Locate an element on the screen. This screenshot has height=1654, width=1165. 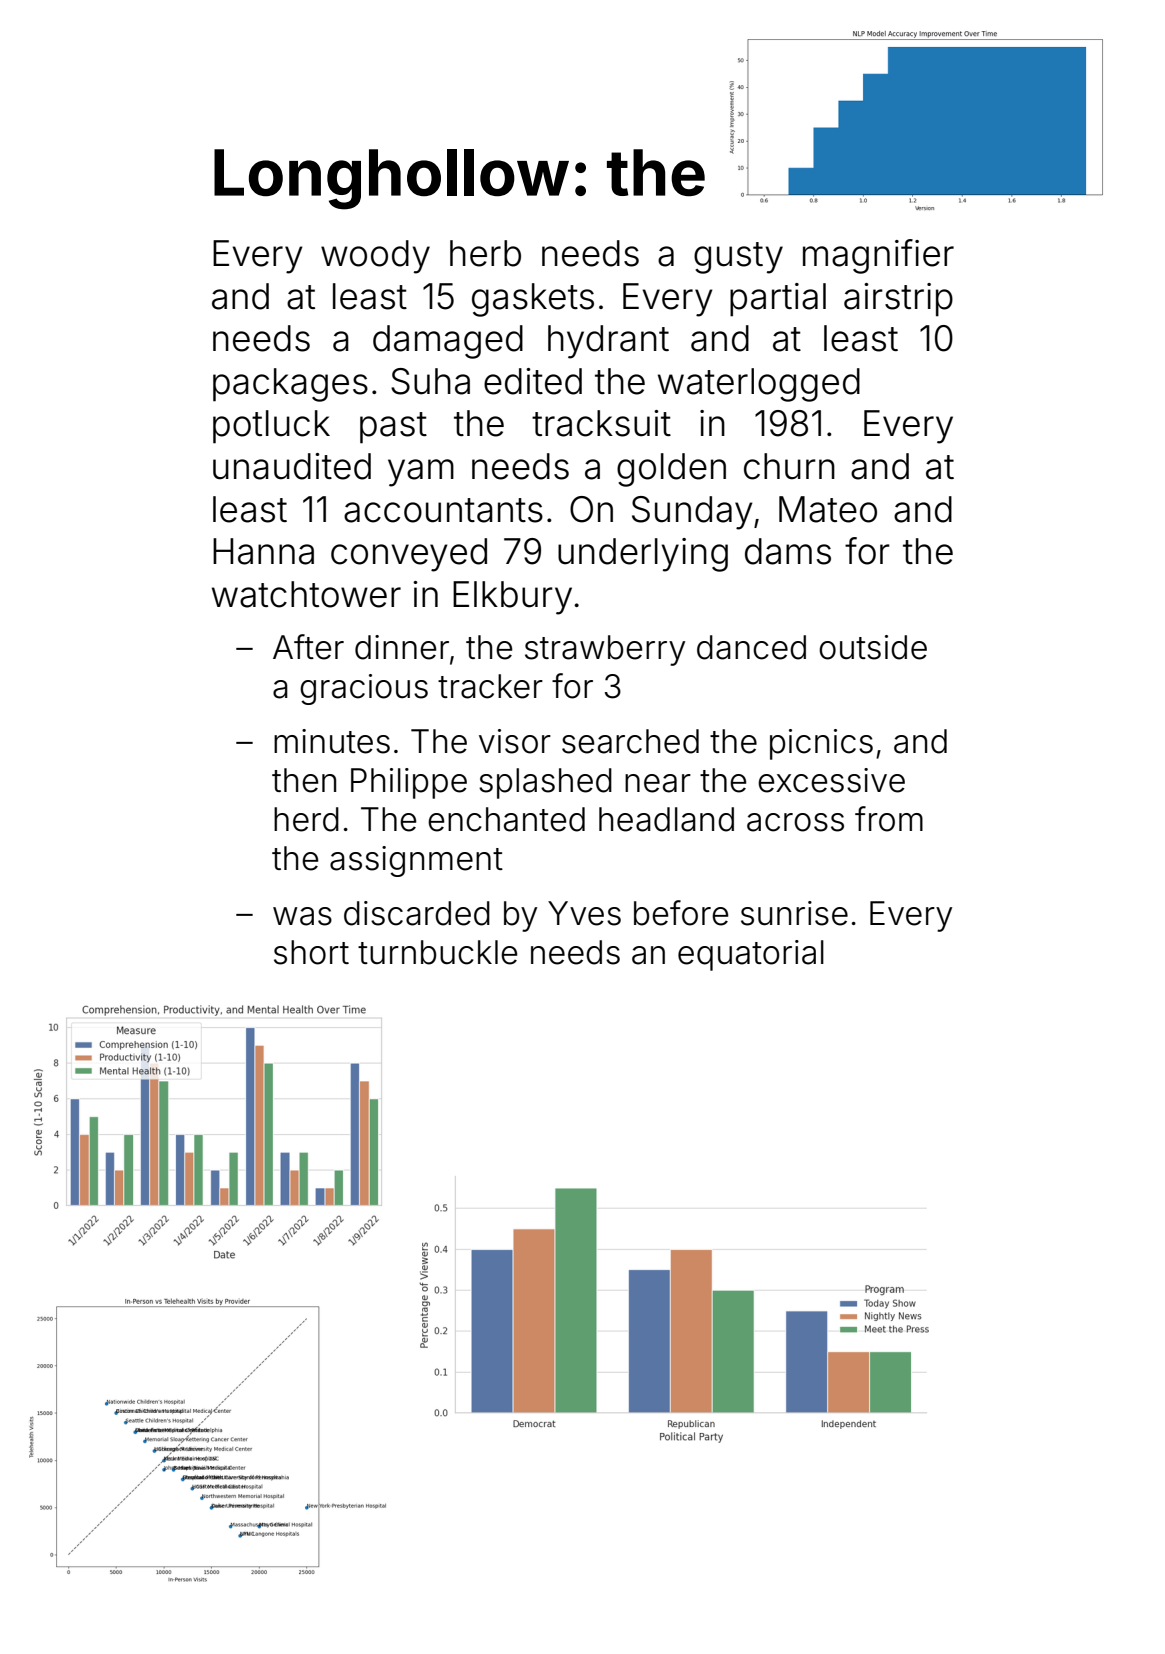
tracker is located at coordinates (490, 686).
